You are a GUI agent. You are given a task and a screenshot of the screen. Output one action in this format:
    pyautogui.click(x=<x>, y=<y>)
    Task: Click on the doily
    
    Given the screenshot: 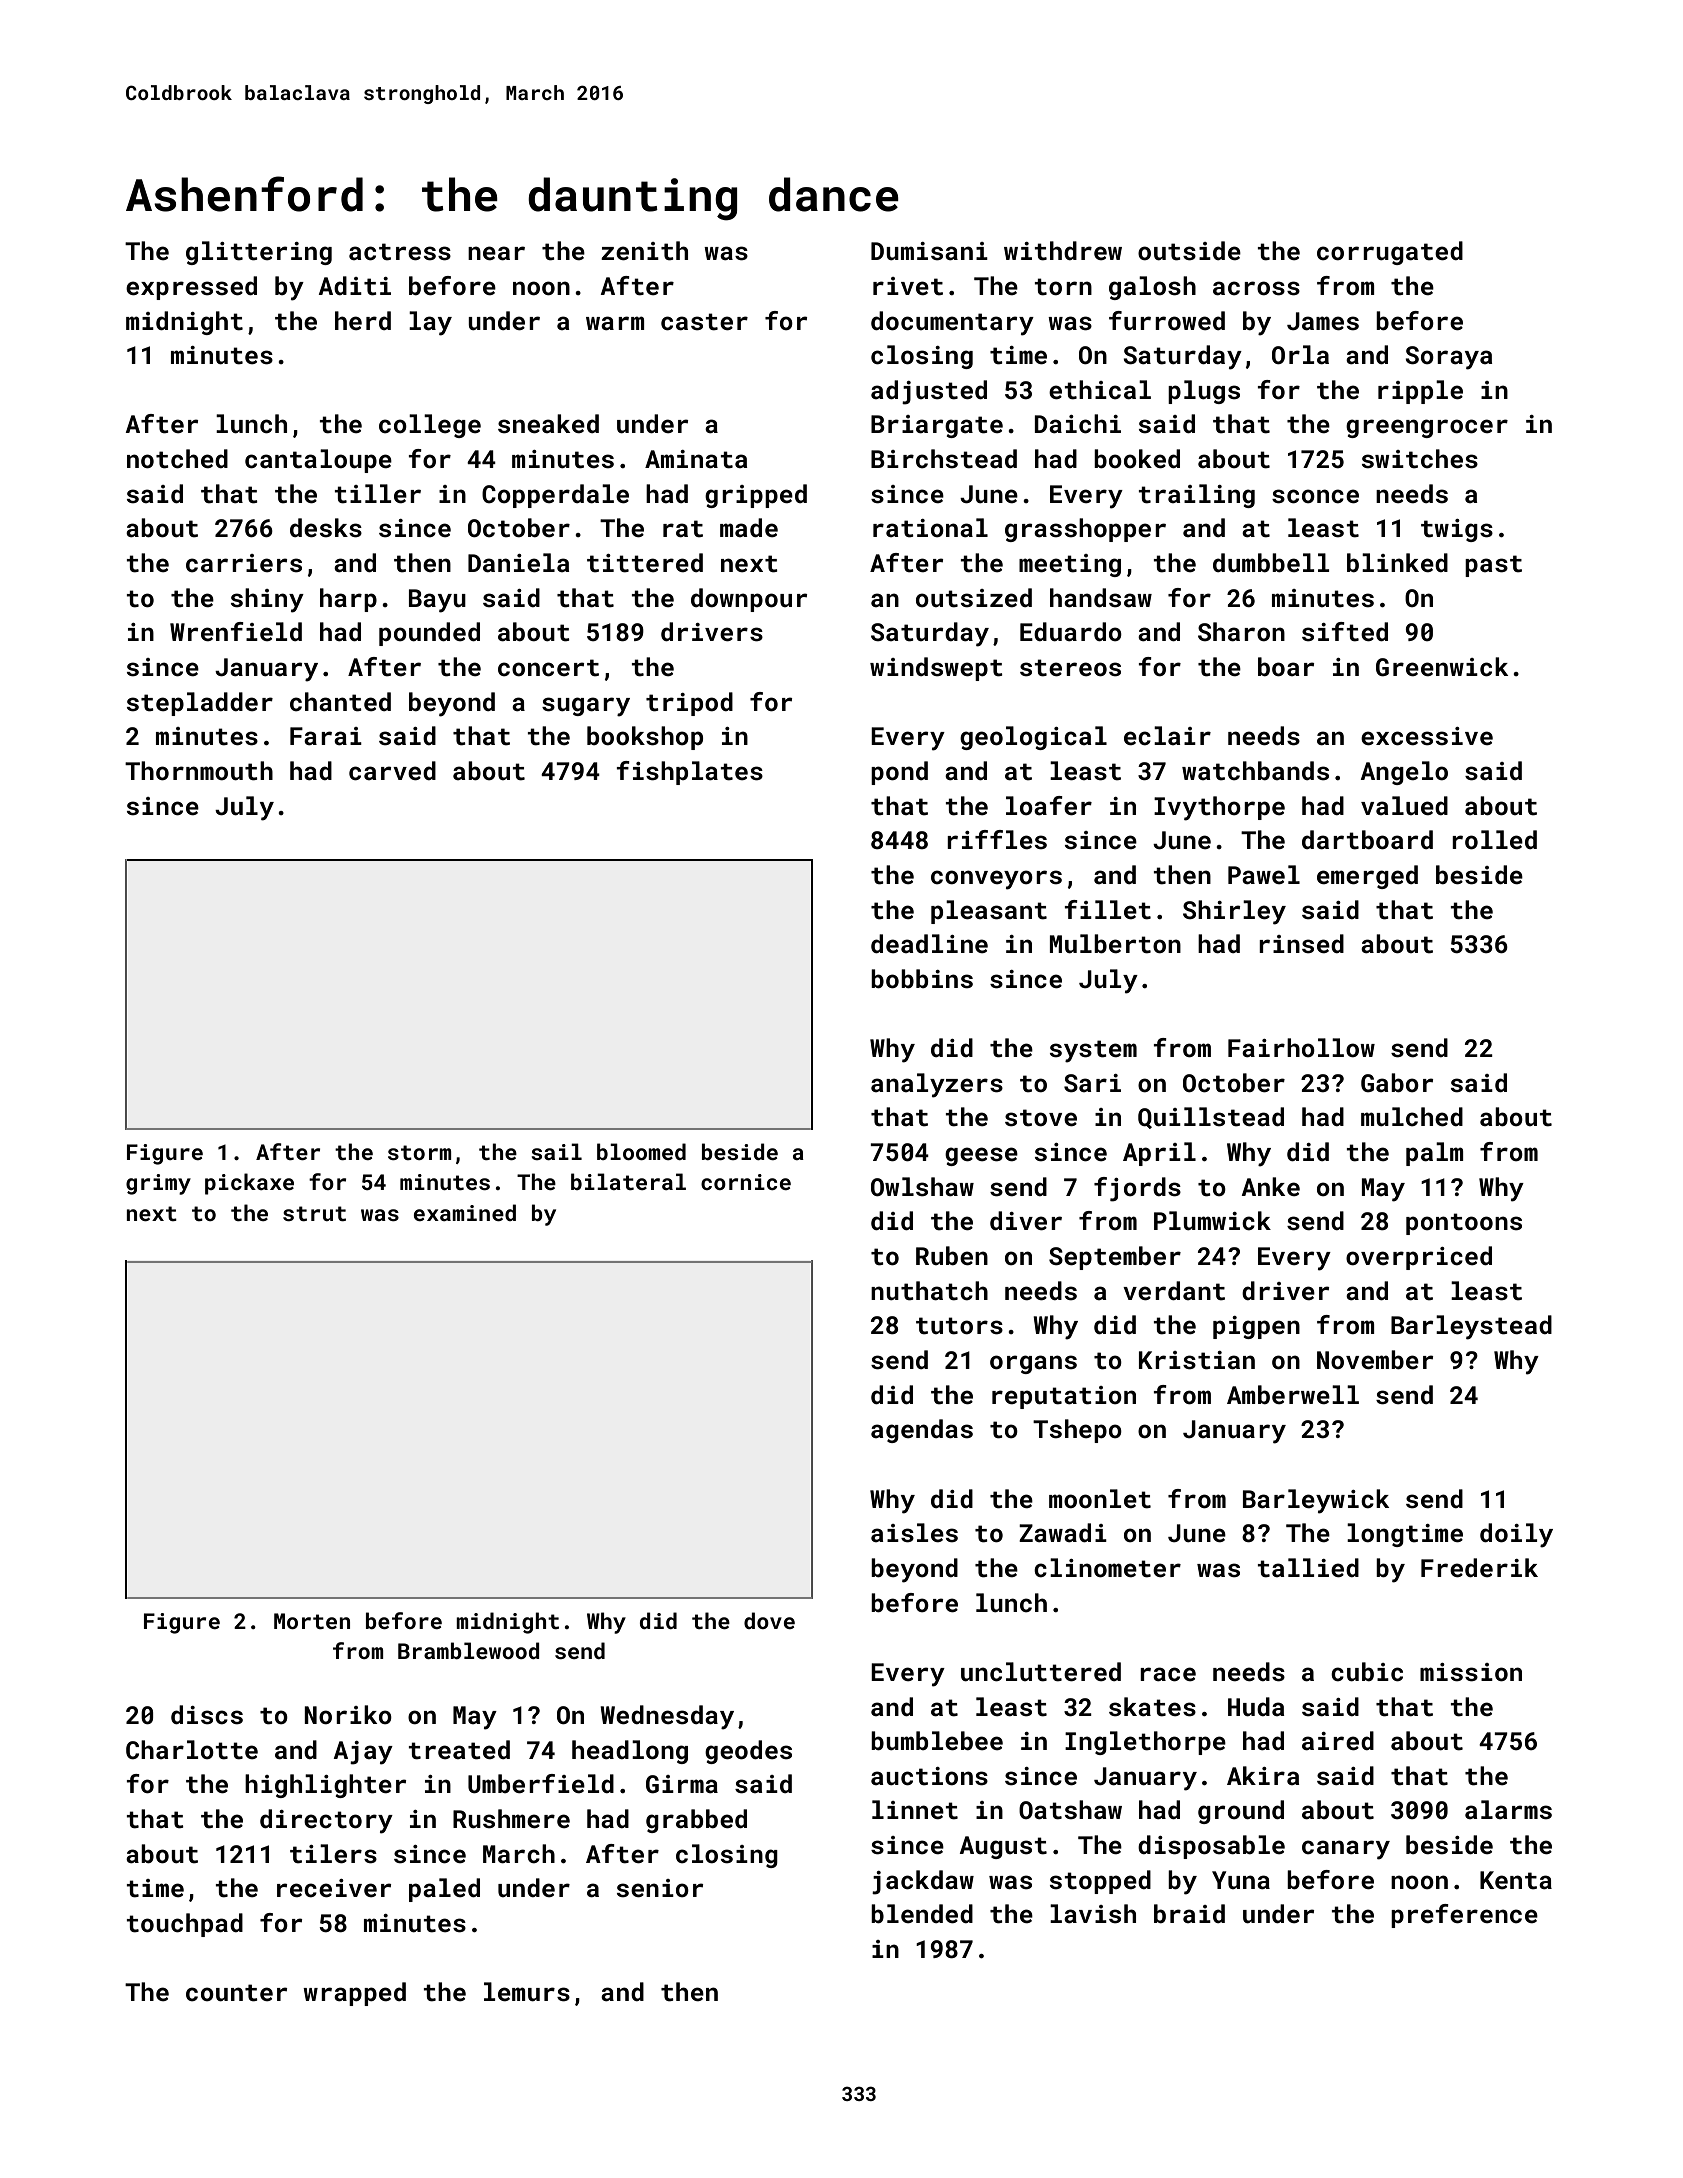 What is the action you would take?
    pyautogui.click(x=1516, y=1535)
